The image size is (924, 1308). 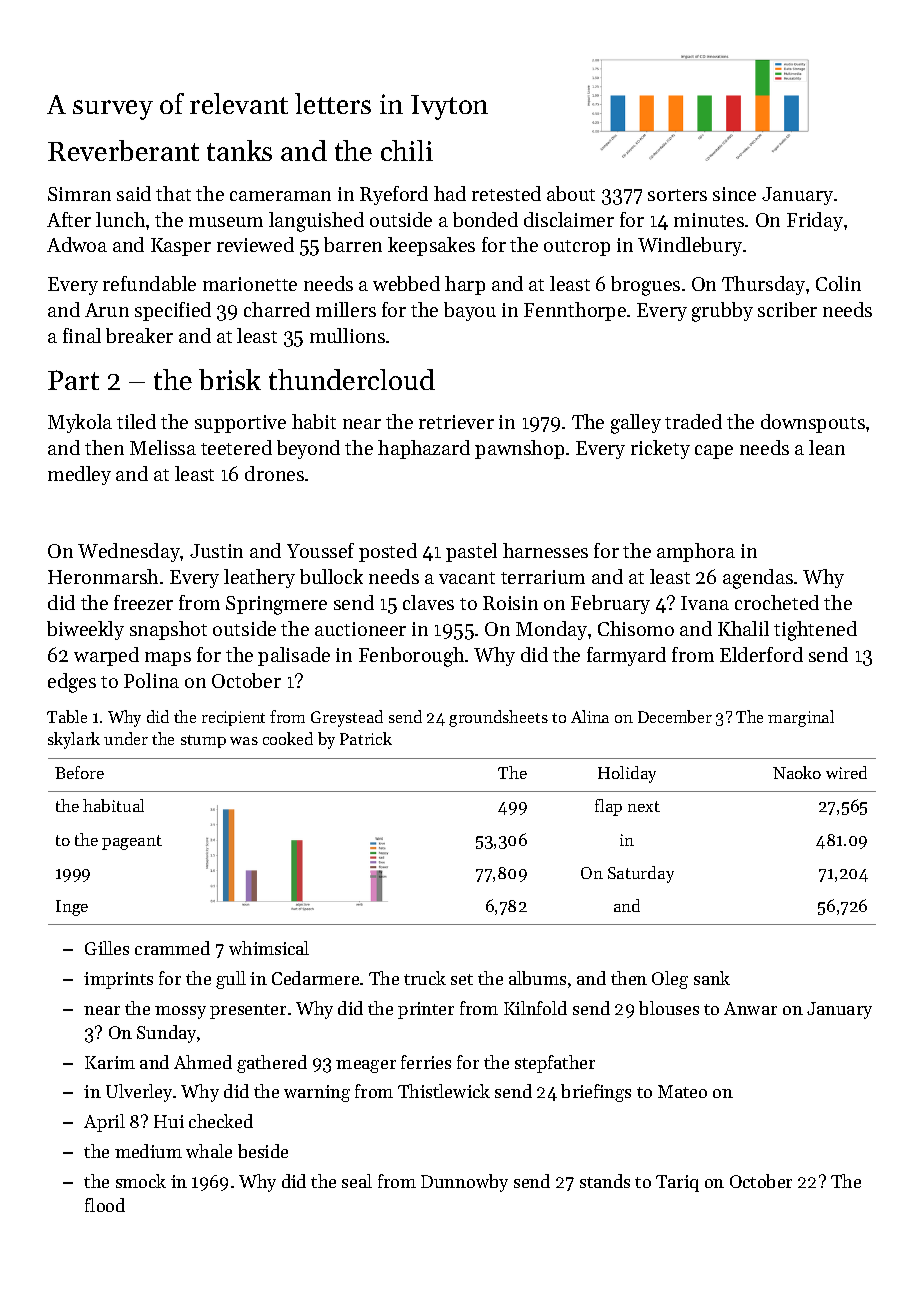 What do you see at coordinates (239, 150) in the screenshot?
I see `tanks` at bounding box center [239, 150].
